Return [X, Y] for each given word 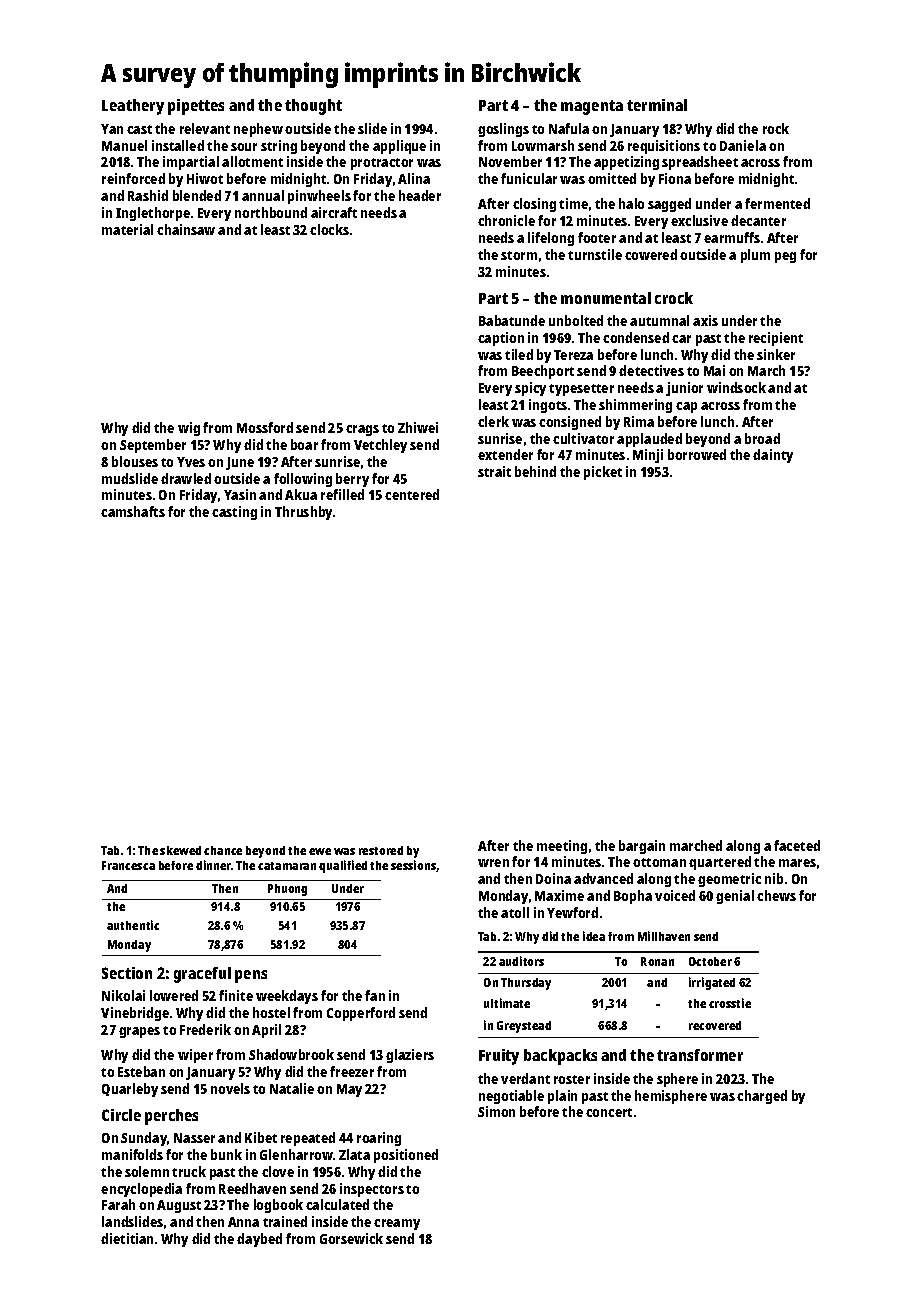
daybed [259, 1240]
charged [762, 1097]
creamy [397, 1224]
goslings [503, 130]
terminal [657, 105]
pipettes [196, 107]
